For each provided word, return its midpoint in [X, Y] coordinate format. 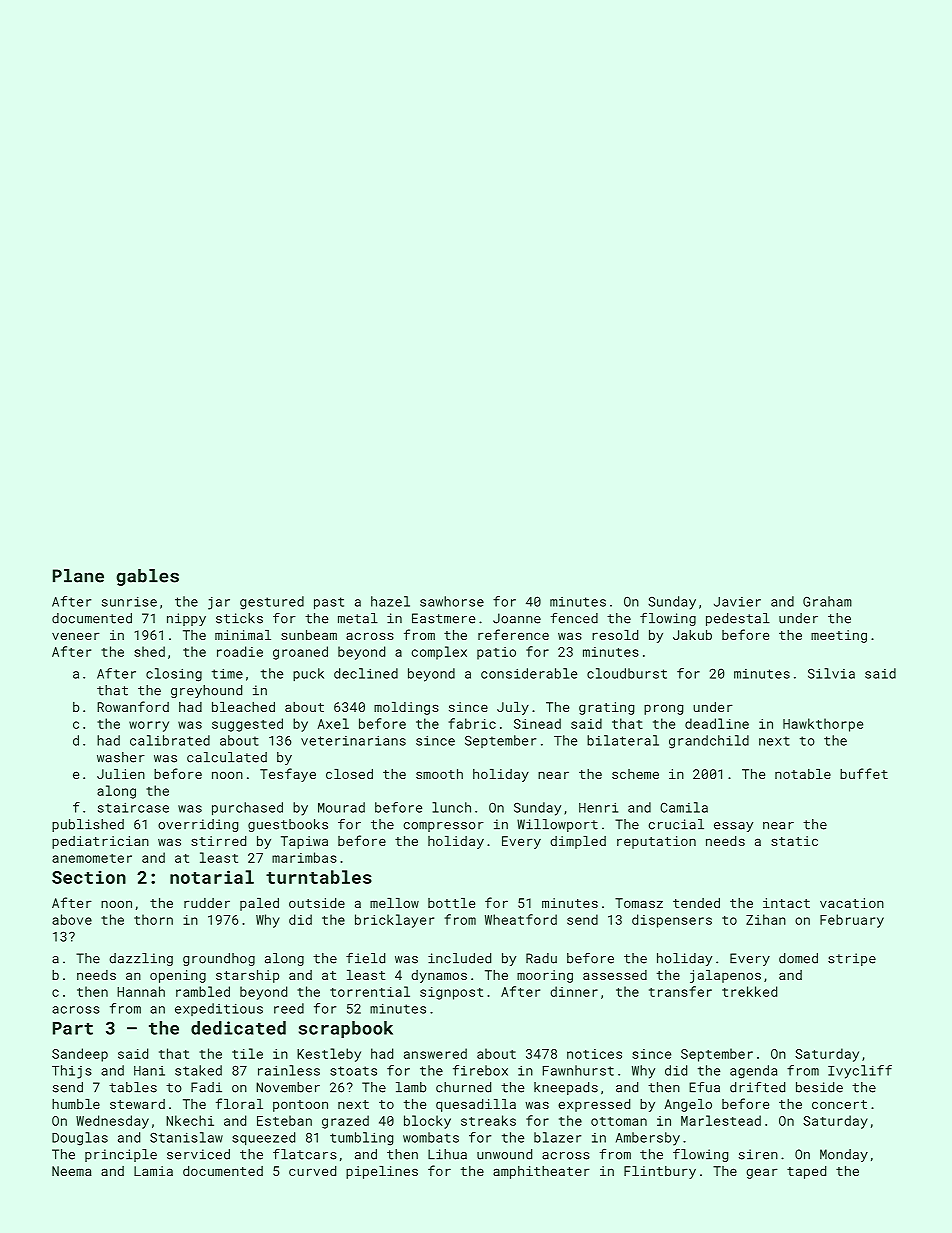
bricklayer [394, 921]
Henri [598, 808]
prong [663, 709]
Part [73, 1028]
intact [786, 903]
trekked [749, 991]
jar [219, 603]
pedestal [738, 619]
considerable [529, 673]
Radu [541, 958]
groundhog [219, 959]
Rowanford [133, 706]
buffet [864, 773]
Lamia [153, 1171]
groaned [300, 653]
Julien [121, 774]
